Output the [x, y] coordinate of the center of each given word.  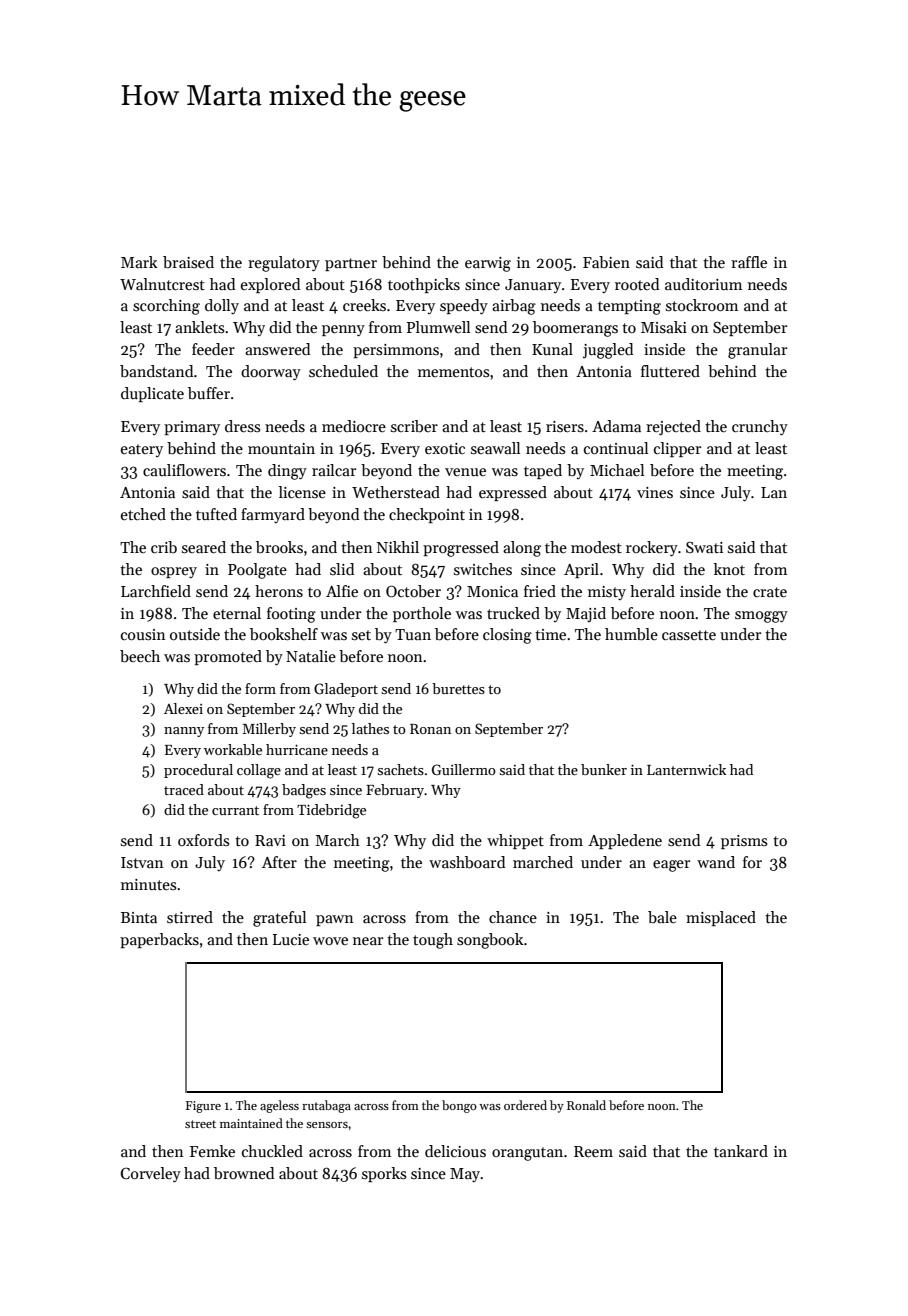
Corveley [150, 1175]
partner [351, 264]
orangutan [527, 1154]
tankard [741, 1151]
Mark [139, 262]
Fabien [606, 262]
